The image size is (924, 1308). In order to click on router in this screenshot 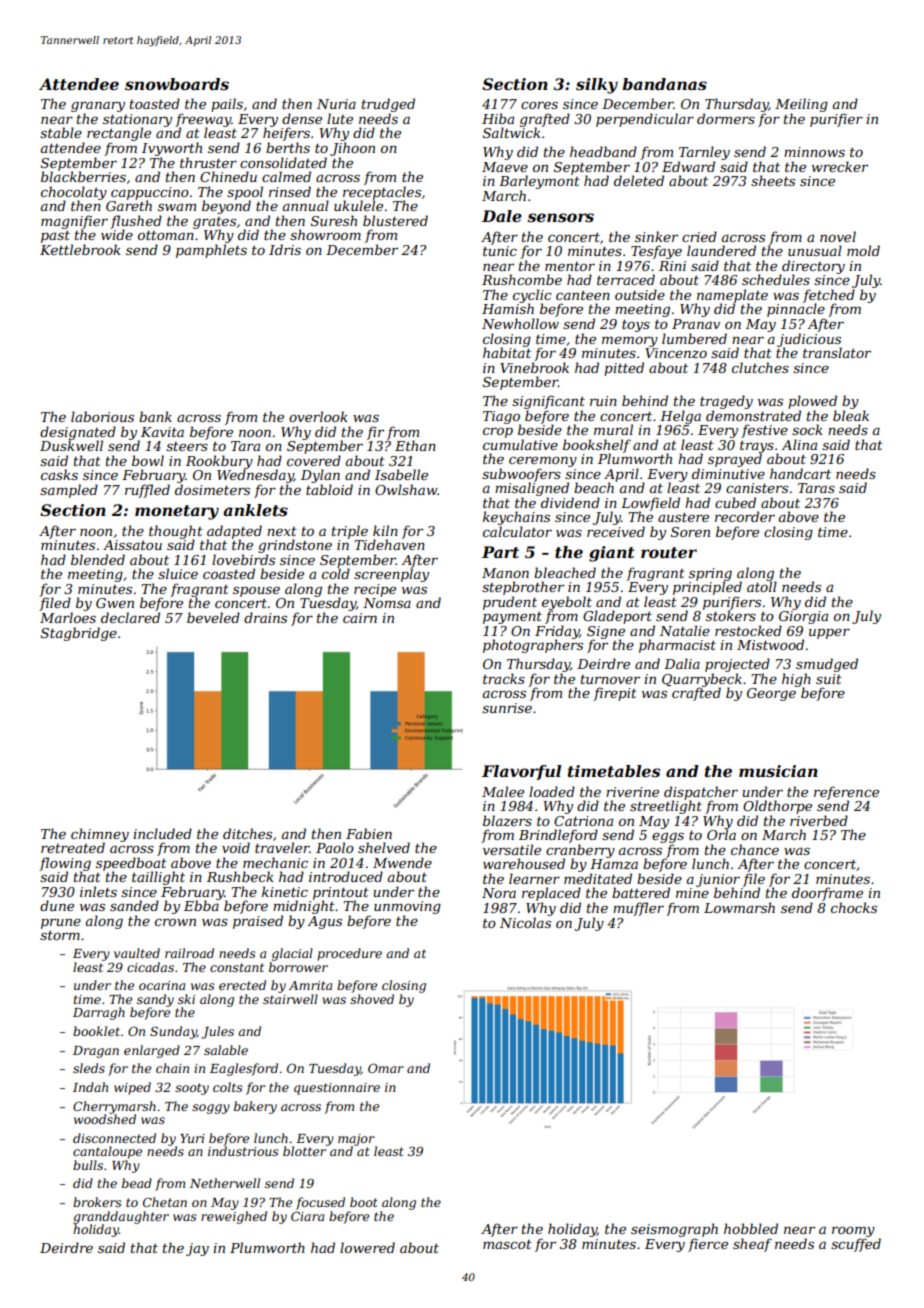, I will do `click(669, 552)`.
